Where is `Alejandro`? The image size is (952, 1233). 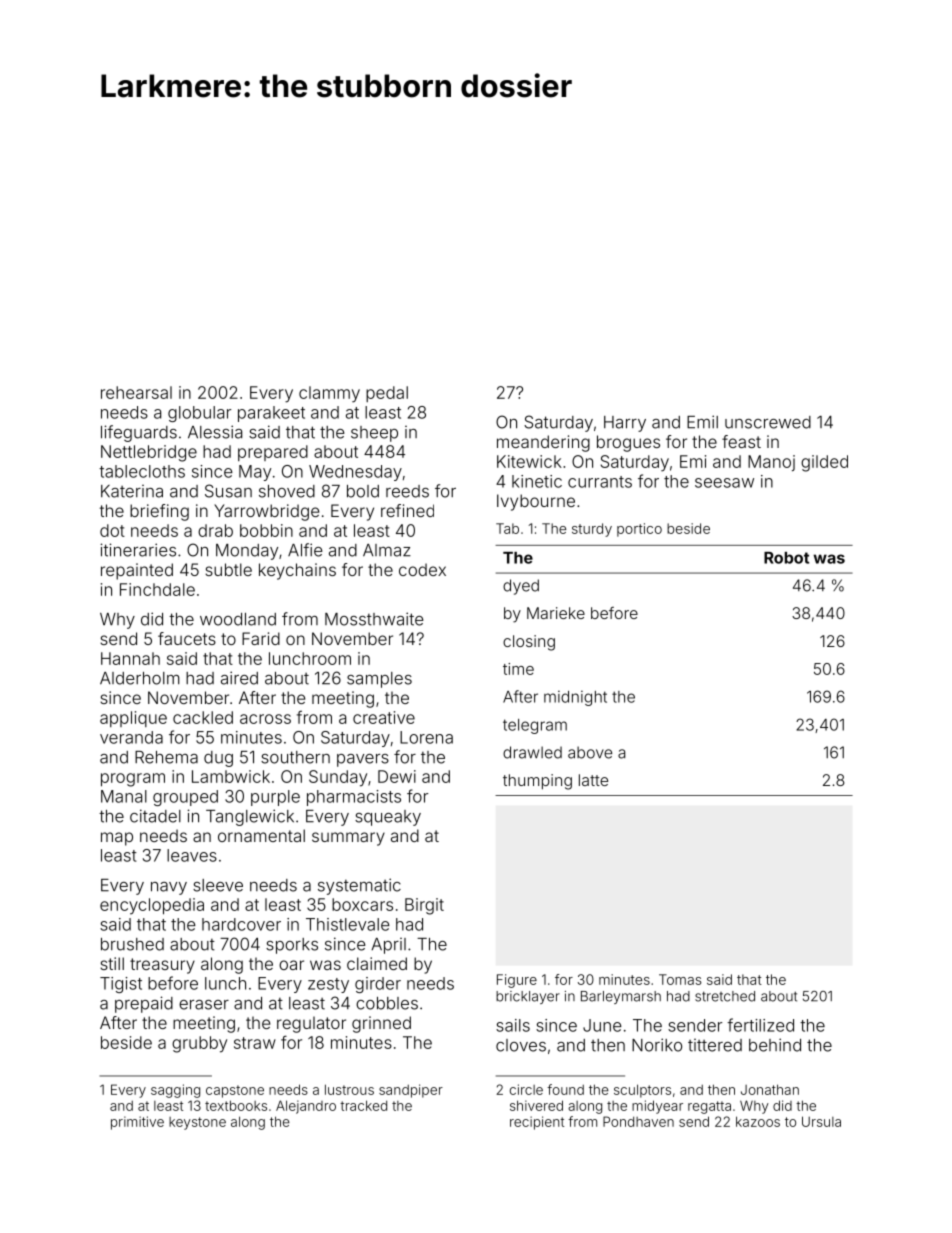 Alejandro is located at coordinates (306, 1107).
